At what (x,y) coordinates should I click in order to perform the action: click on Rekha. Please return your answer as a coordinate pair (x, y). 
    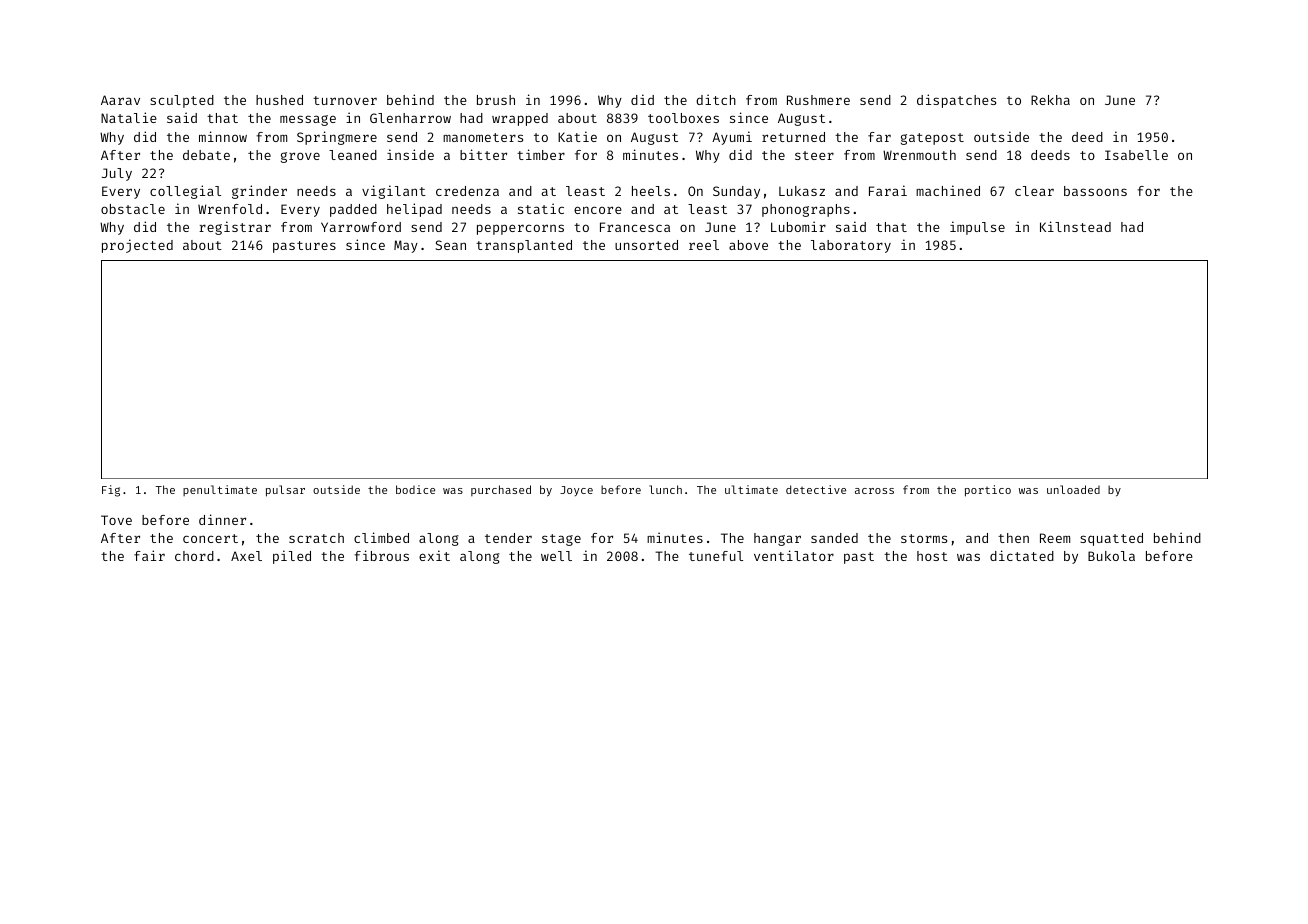
    Looking at the image, I should click on (1050, 100).
